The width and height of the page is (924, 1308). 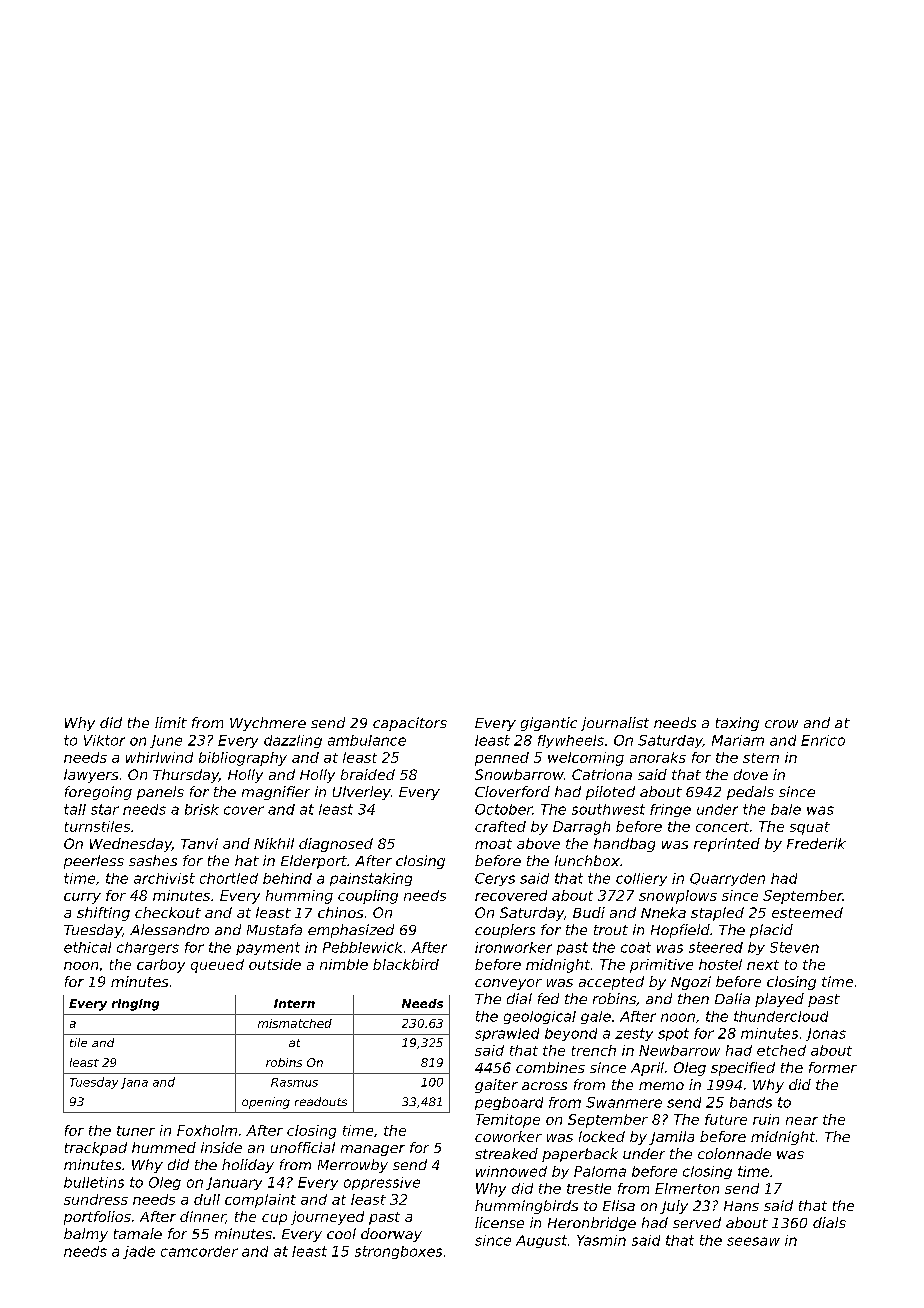 What do you see at coordinates (138, 1233) in the page?
I see `tamale` at bounding box center [138, 1233].
